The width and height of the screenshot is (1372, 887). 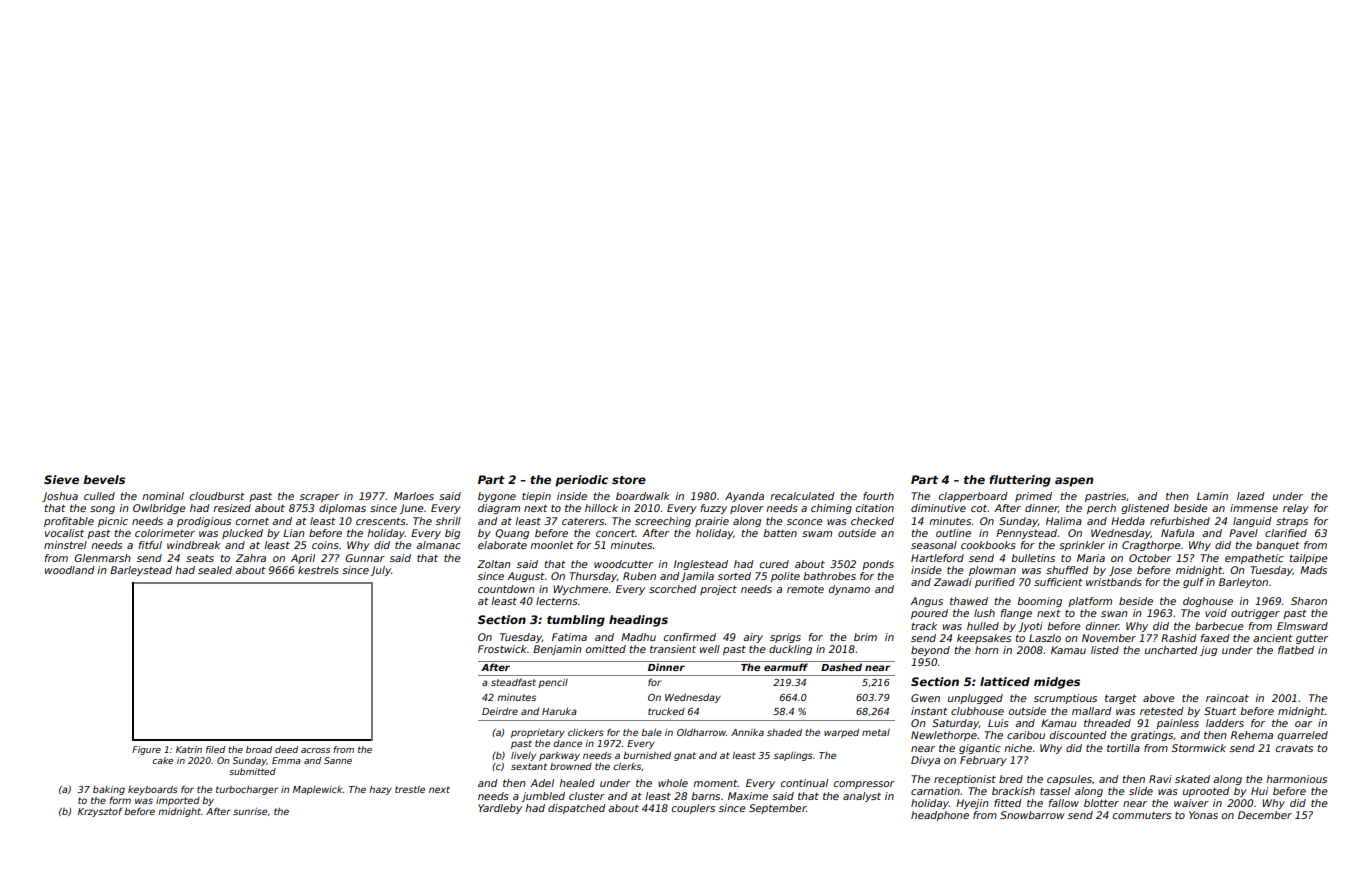 I want to click on resized, so click(x=232, y=508).
